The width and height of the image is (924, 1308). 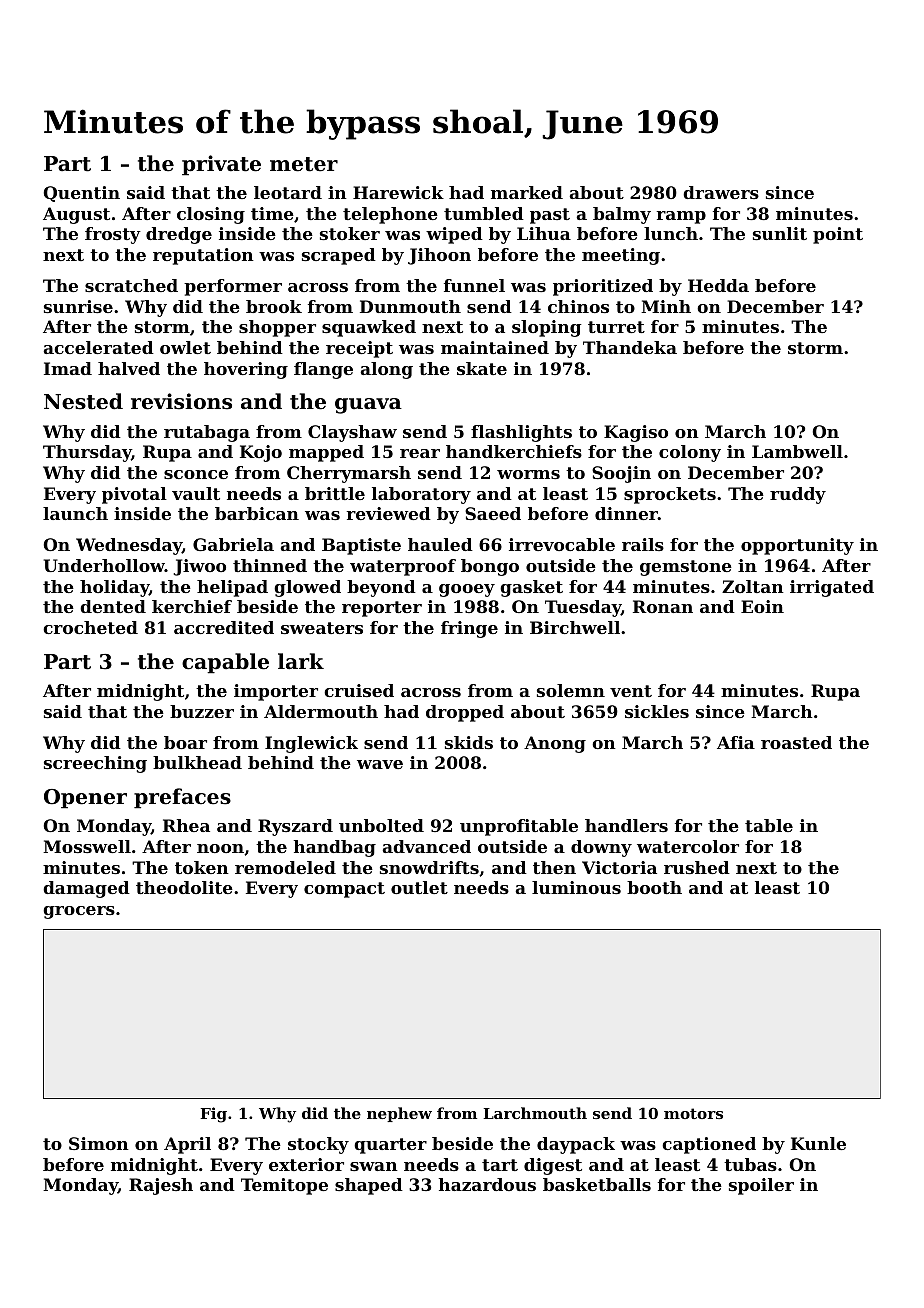 I want to click on Temitope, so click(x=284, y=1186).
